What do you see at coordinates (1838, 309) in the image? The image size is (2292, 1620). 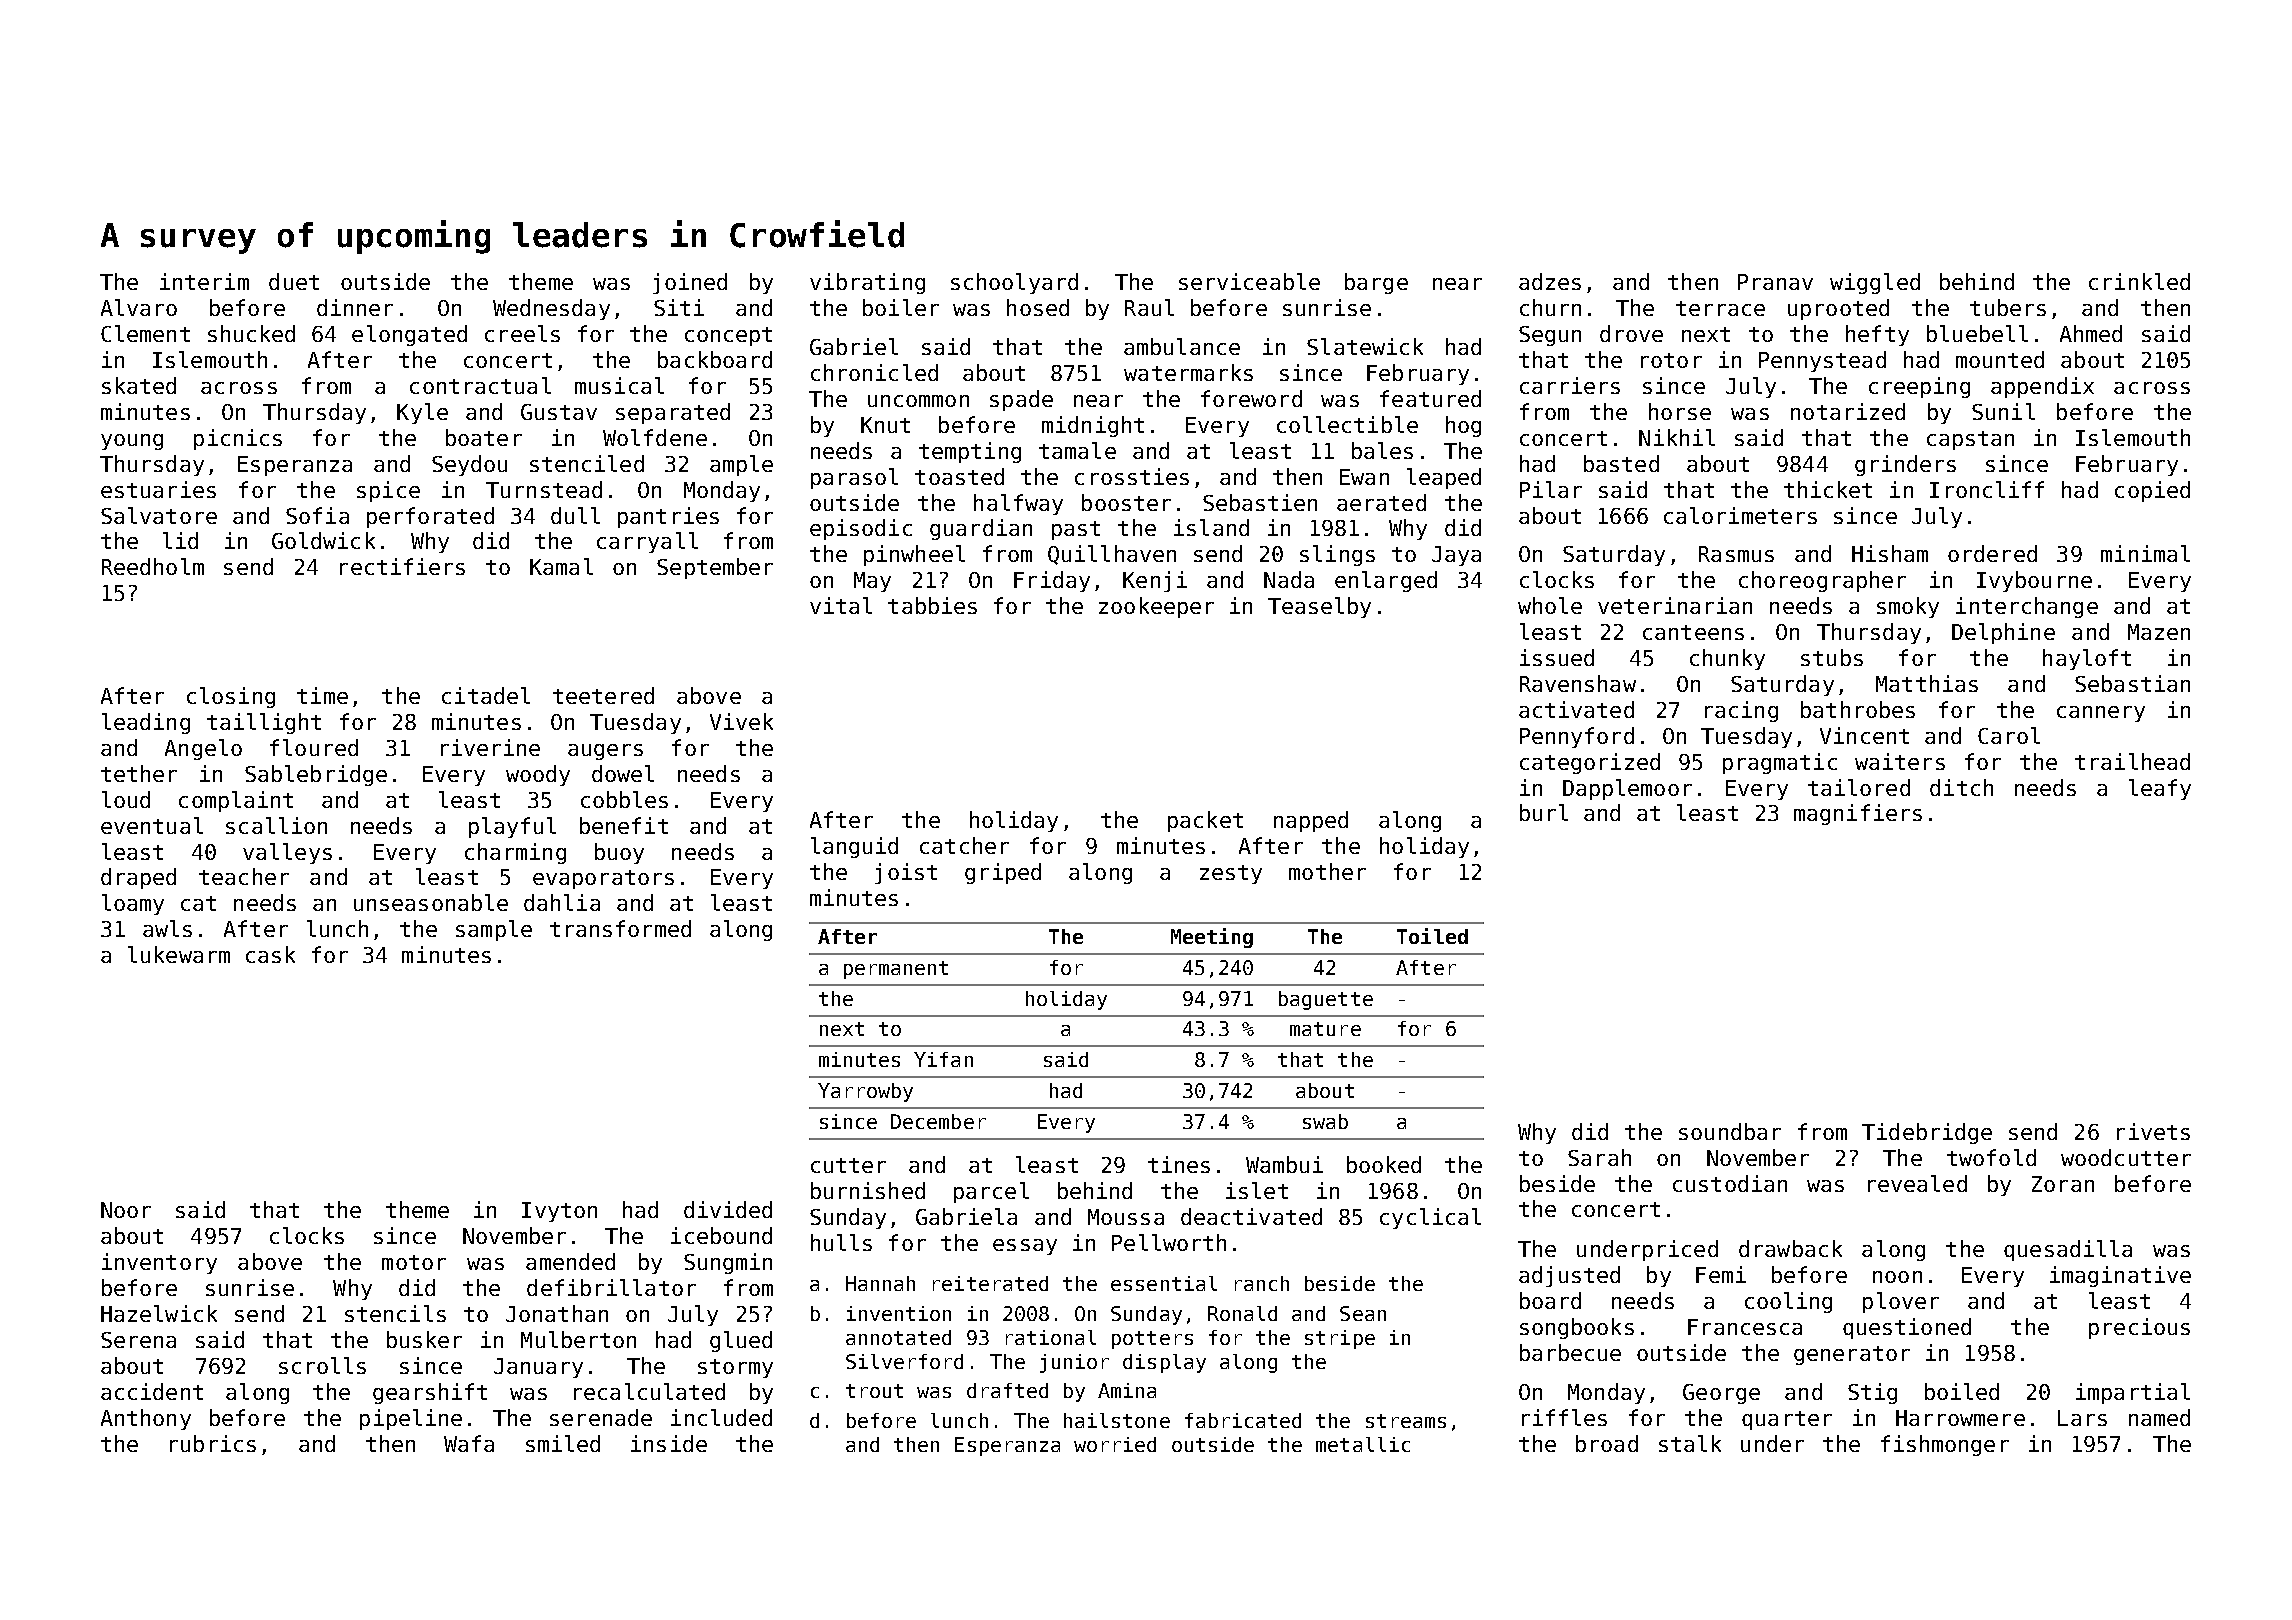 I see `uprooted` at bounding box center [1838, 309].
